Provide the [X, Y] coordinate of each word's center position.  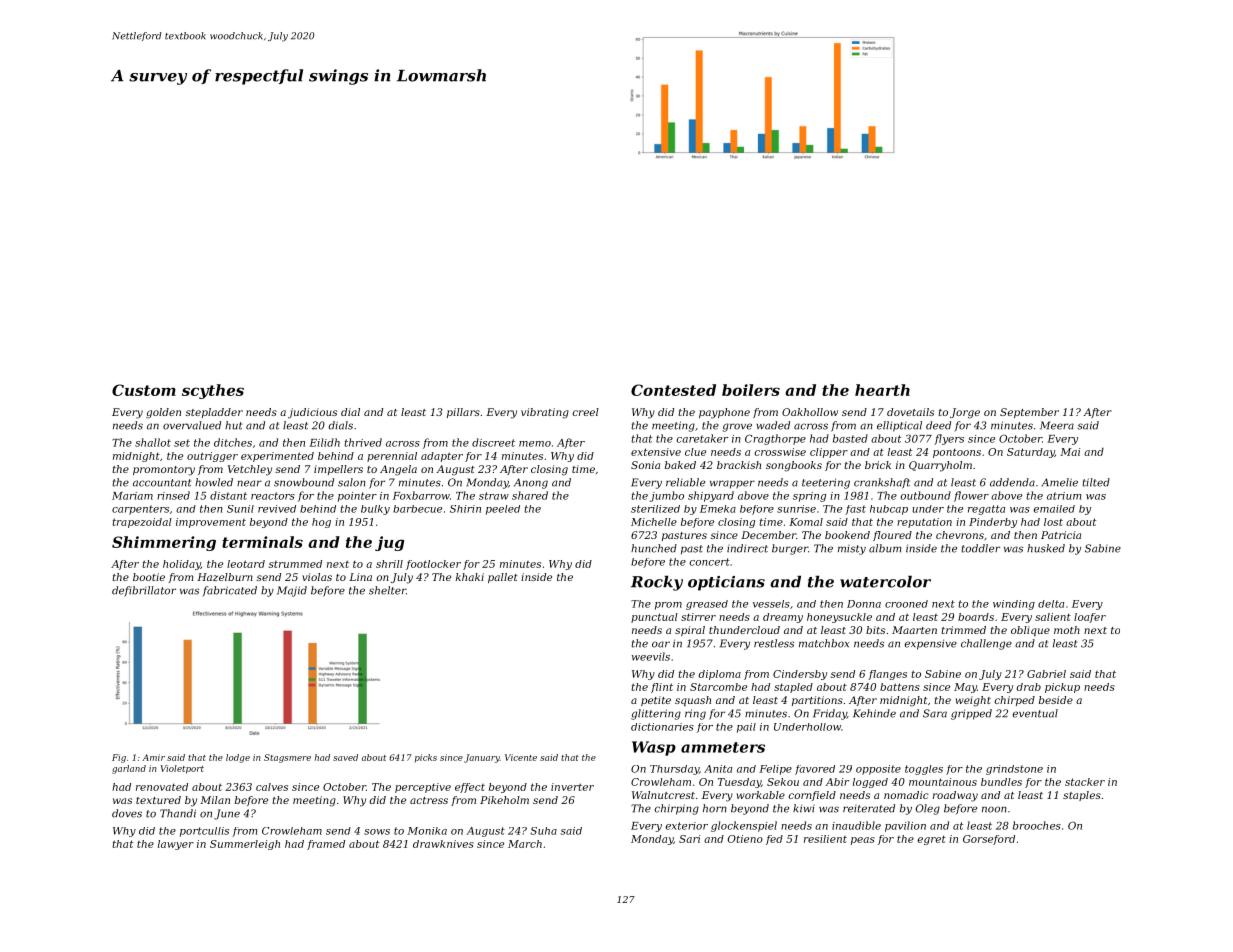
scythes [213, 391]
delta [1051, 604]
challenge [986, 644]
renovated [162, 787]
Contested [673, 390]
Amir [153, 757]
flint [662, 688]
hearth [882, 390]
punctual [654, 618]
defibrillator [144, 591]
